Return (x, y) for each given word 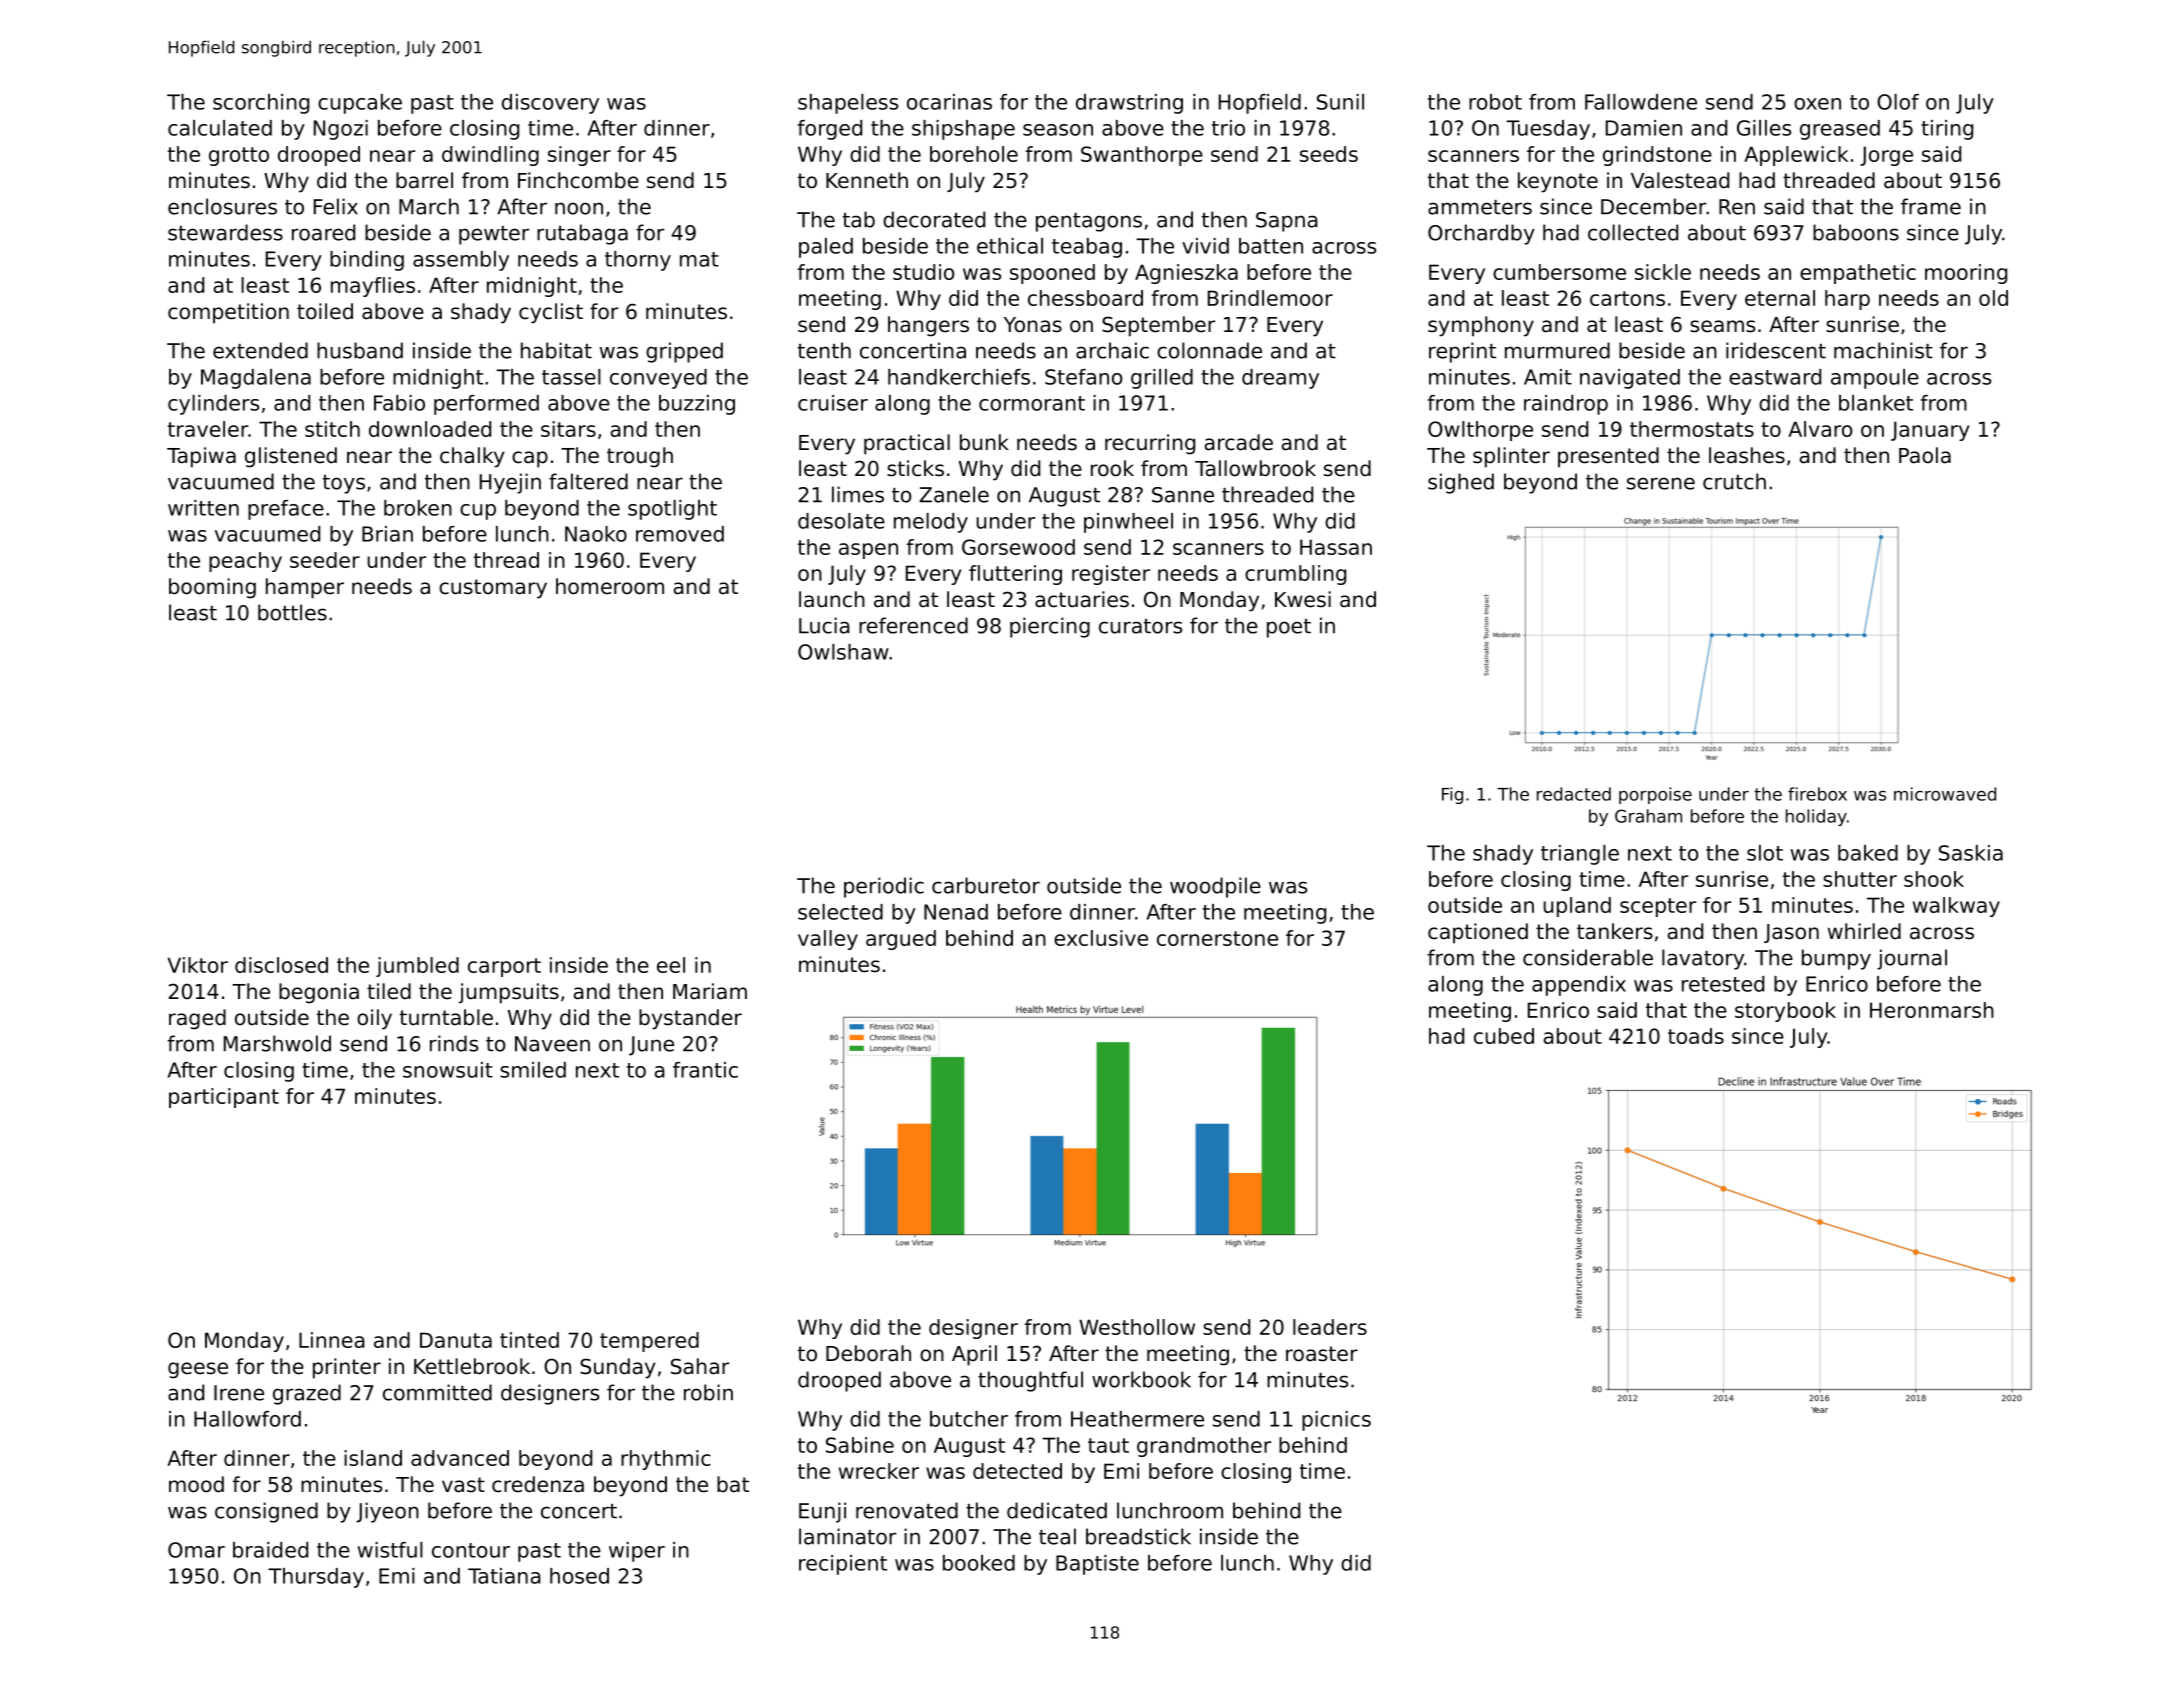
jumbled (417, 967)
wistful (390, 1550)
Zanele (954, 494)
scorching (261, 104)
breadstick (1138, 1536)
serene (1661, 483)
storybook (1785, 1012)
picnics (1336, 1421)
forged (830, 130)
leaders (1330, 1327)
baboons (1856, 232)
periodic (884, 887)
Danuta (456, 1340)
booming (212, 588)
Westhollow (1137, 1327)
